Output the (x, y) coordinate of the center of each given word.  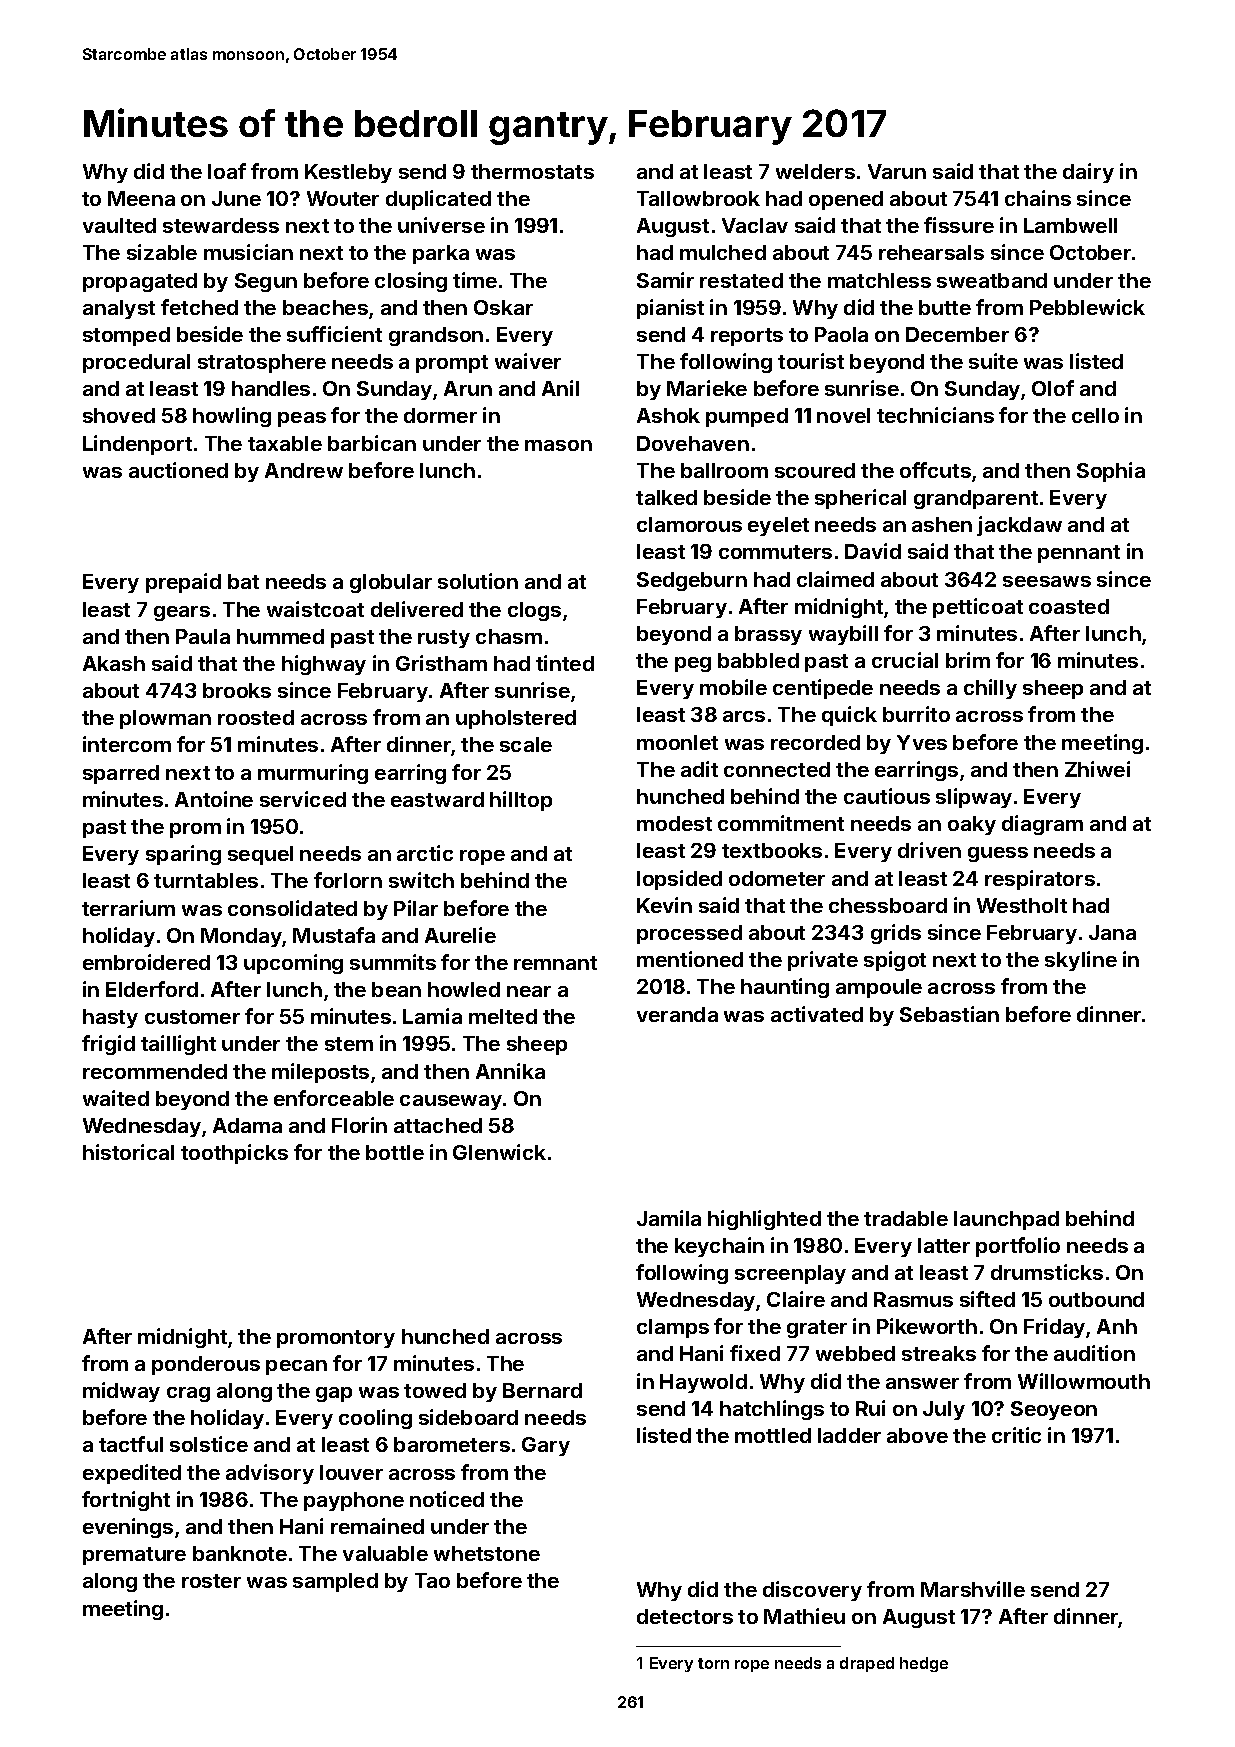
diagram (1042, 825)
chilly (990, 689)
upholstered (516, 719)
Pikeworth (927, 1326)
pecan (296, 1367)
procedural (136, 363)
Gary (546, 1446)
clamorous (689, 524)
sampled (335, 1582)
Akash (114, 663)
